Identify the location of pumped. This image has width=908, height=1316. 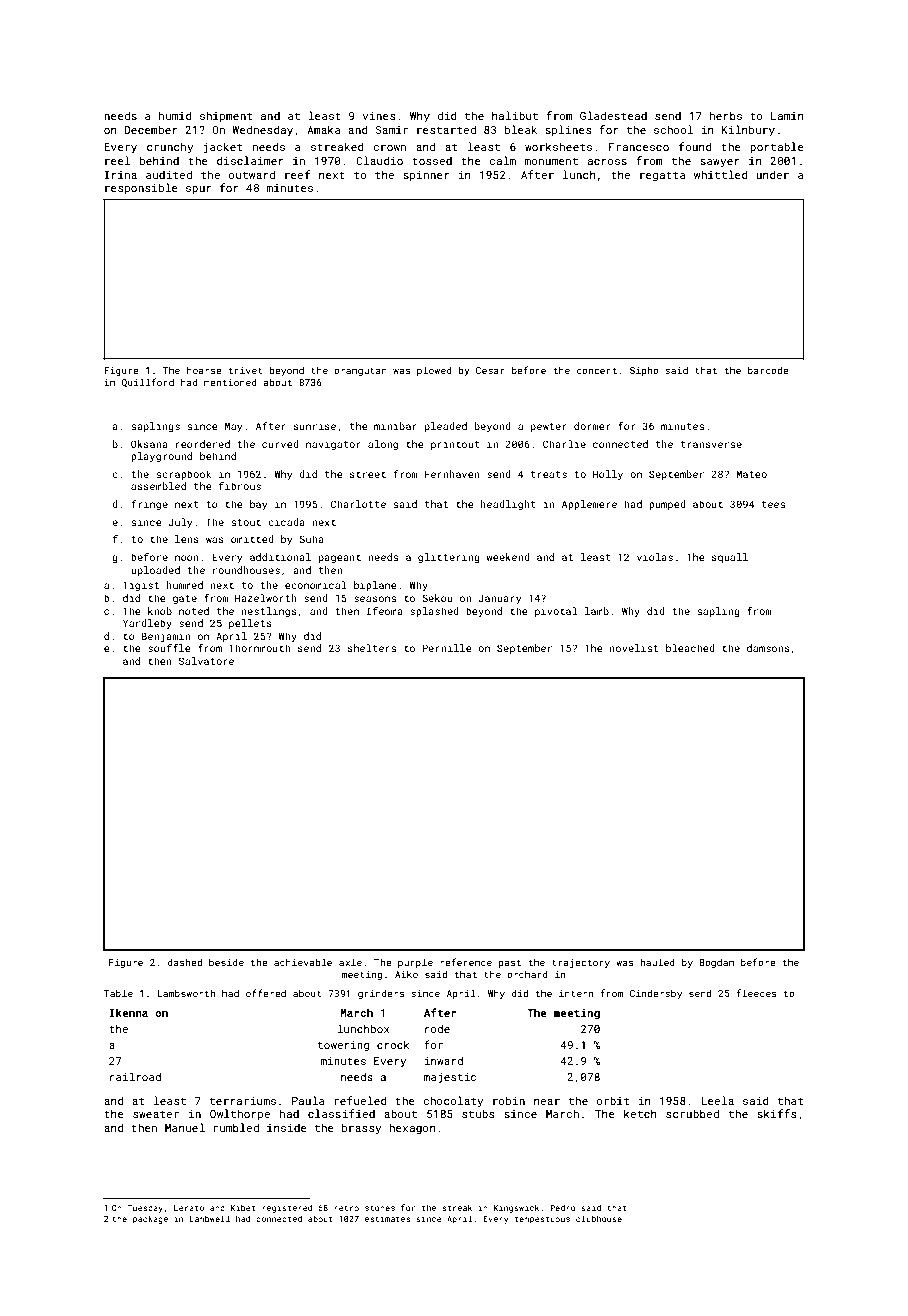
(667, 505).
